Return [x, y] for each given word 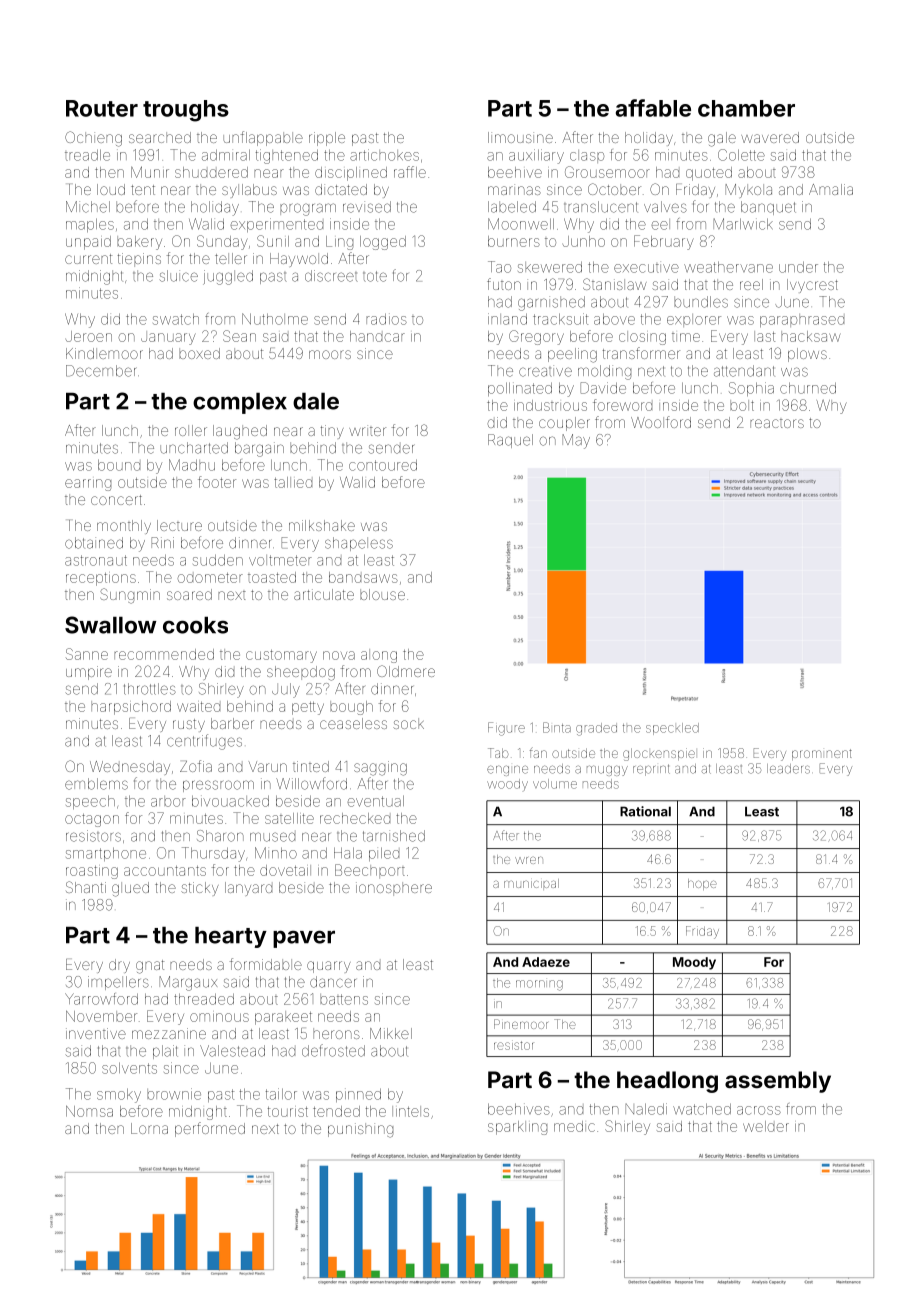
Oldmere [406, 671]
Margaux [188, 983]
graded [596, 729]
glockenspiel [659, 754]
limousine [520, 137]
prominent [822, 754]
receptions [101, 579]
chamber [746, 108]
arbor [168, 801]
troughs [186, 111]
